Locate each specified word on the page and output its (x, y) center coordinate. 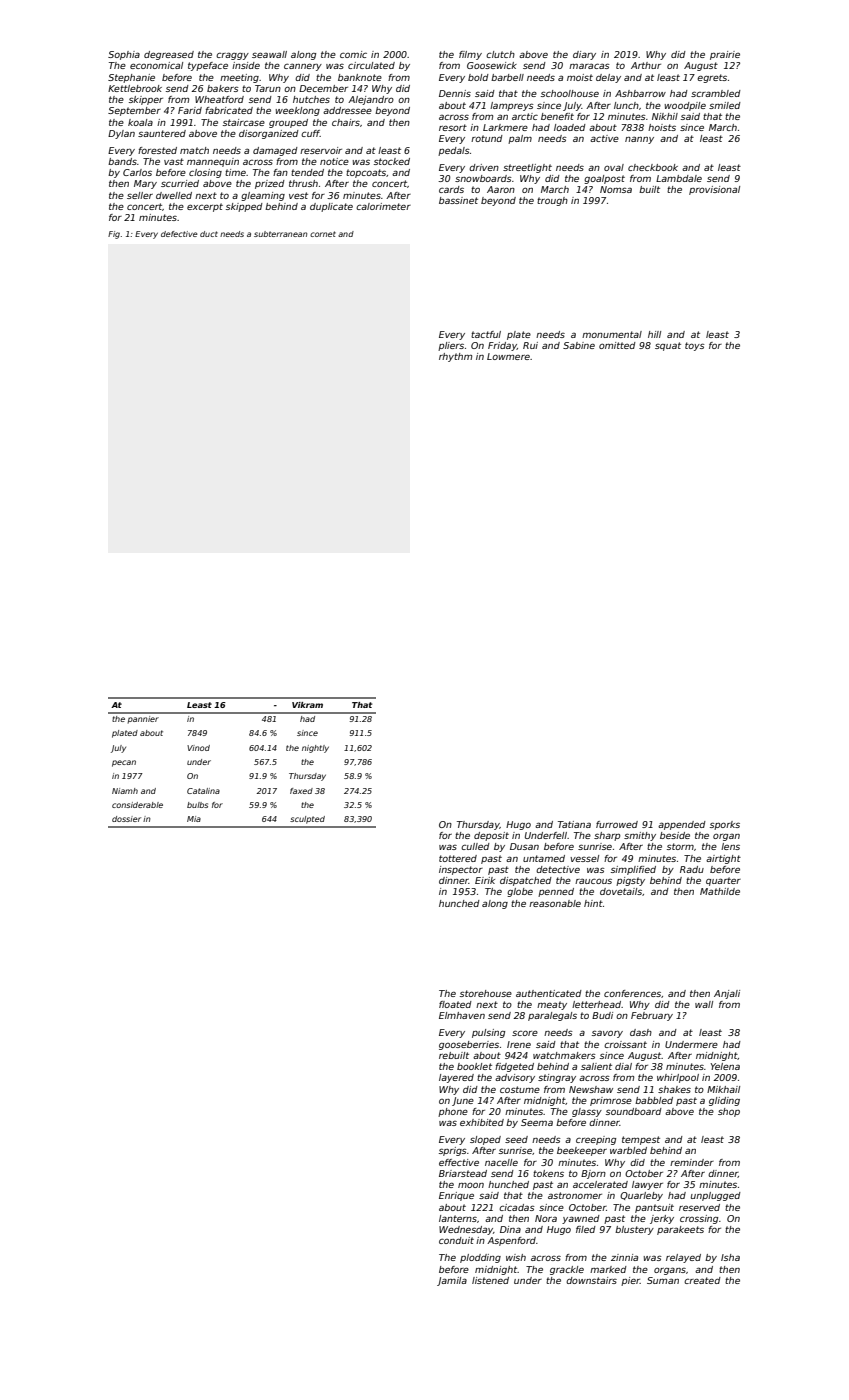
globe (520, 892)
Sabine (579, 345)
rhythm (455, 357)
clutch (500, 54)
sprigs (453, 1151)
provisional (714, 190)
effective (459, 1162)
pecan (124, 763)
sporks (725, 825)
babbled (654, 1100)
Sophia (124, 55)
